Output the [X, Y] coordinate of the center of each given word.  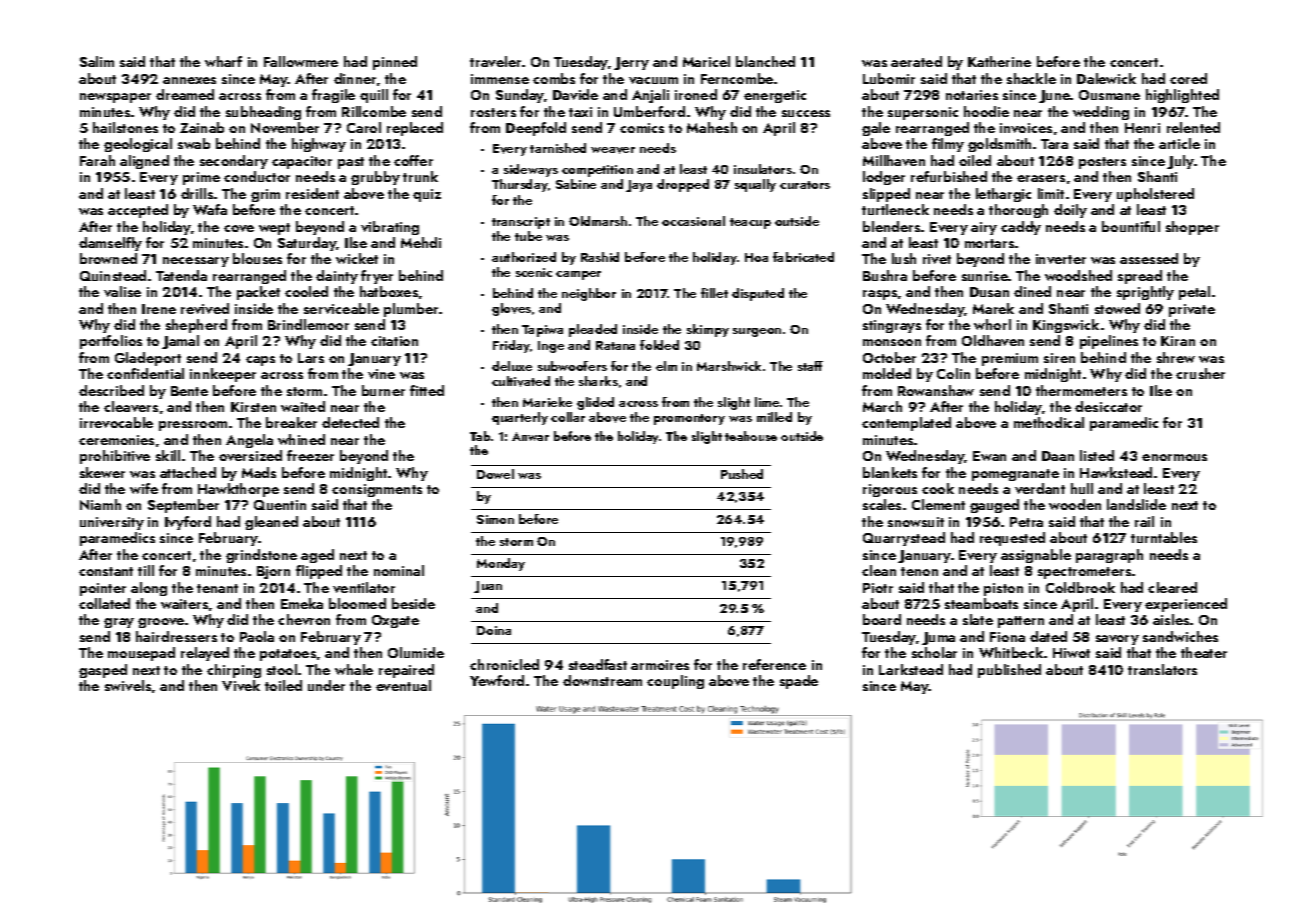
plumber [411, 310]
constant [106, 571]
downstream [602, 680]
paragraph [1109, 556]
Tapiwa [542, 331]
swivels [128, 685]
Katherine [999, 61]
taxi [580, 112]
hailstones [125, 127]
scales [882, 504]
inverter [1061, 259]
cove [239, 228]
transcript [521, 223]
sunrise [985, 276]
